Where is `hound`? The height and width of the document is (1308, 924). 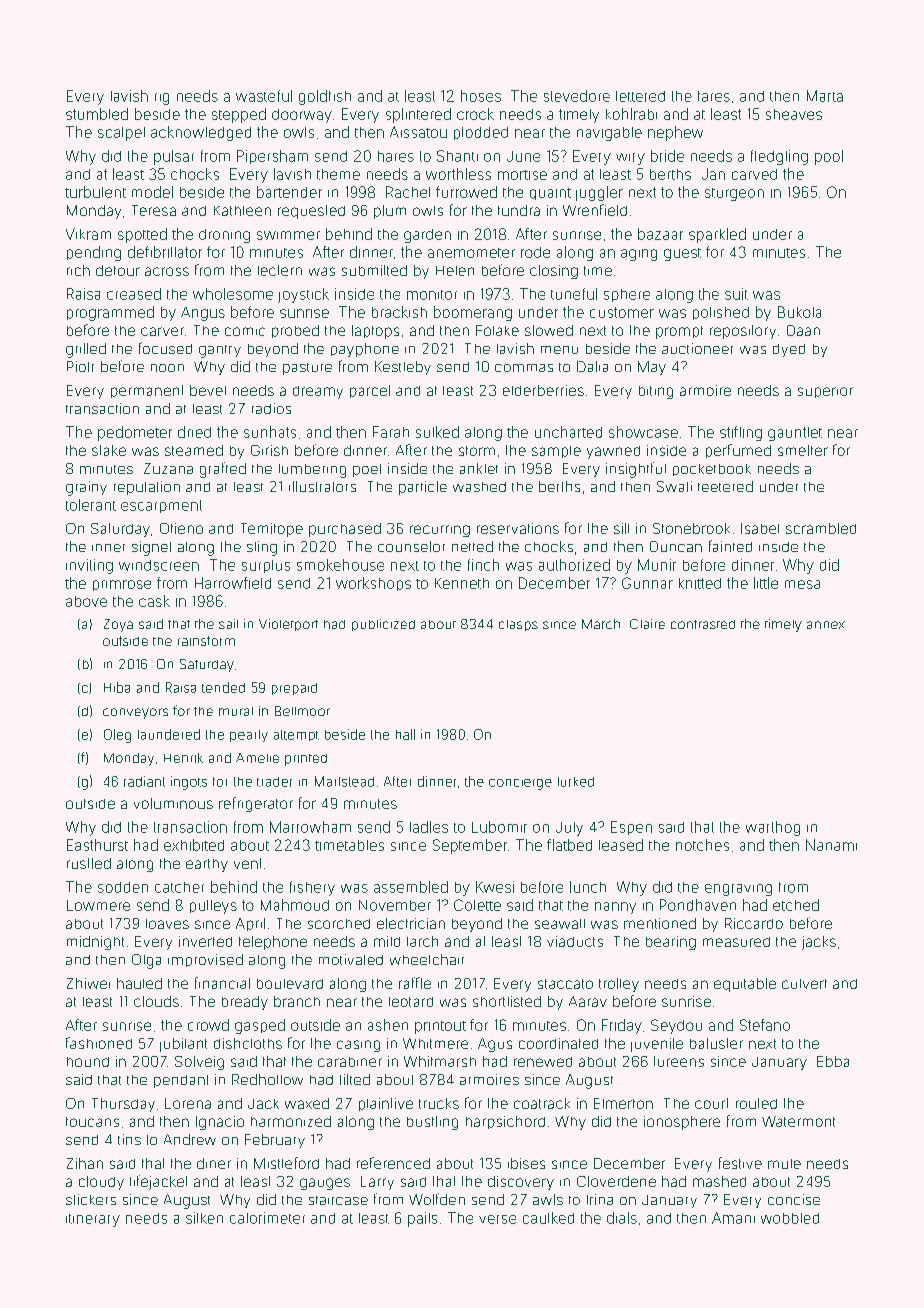 hound is located at coordinates (88, 1062).
